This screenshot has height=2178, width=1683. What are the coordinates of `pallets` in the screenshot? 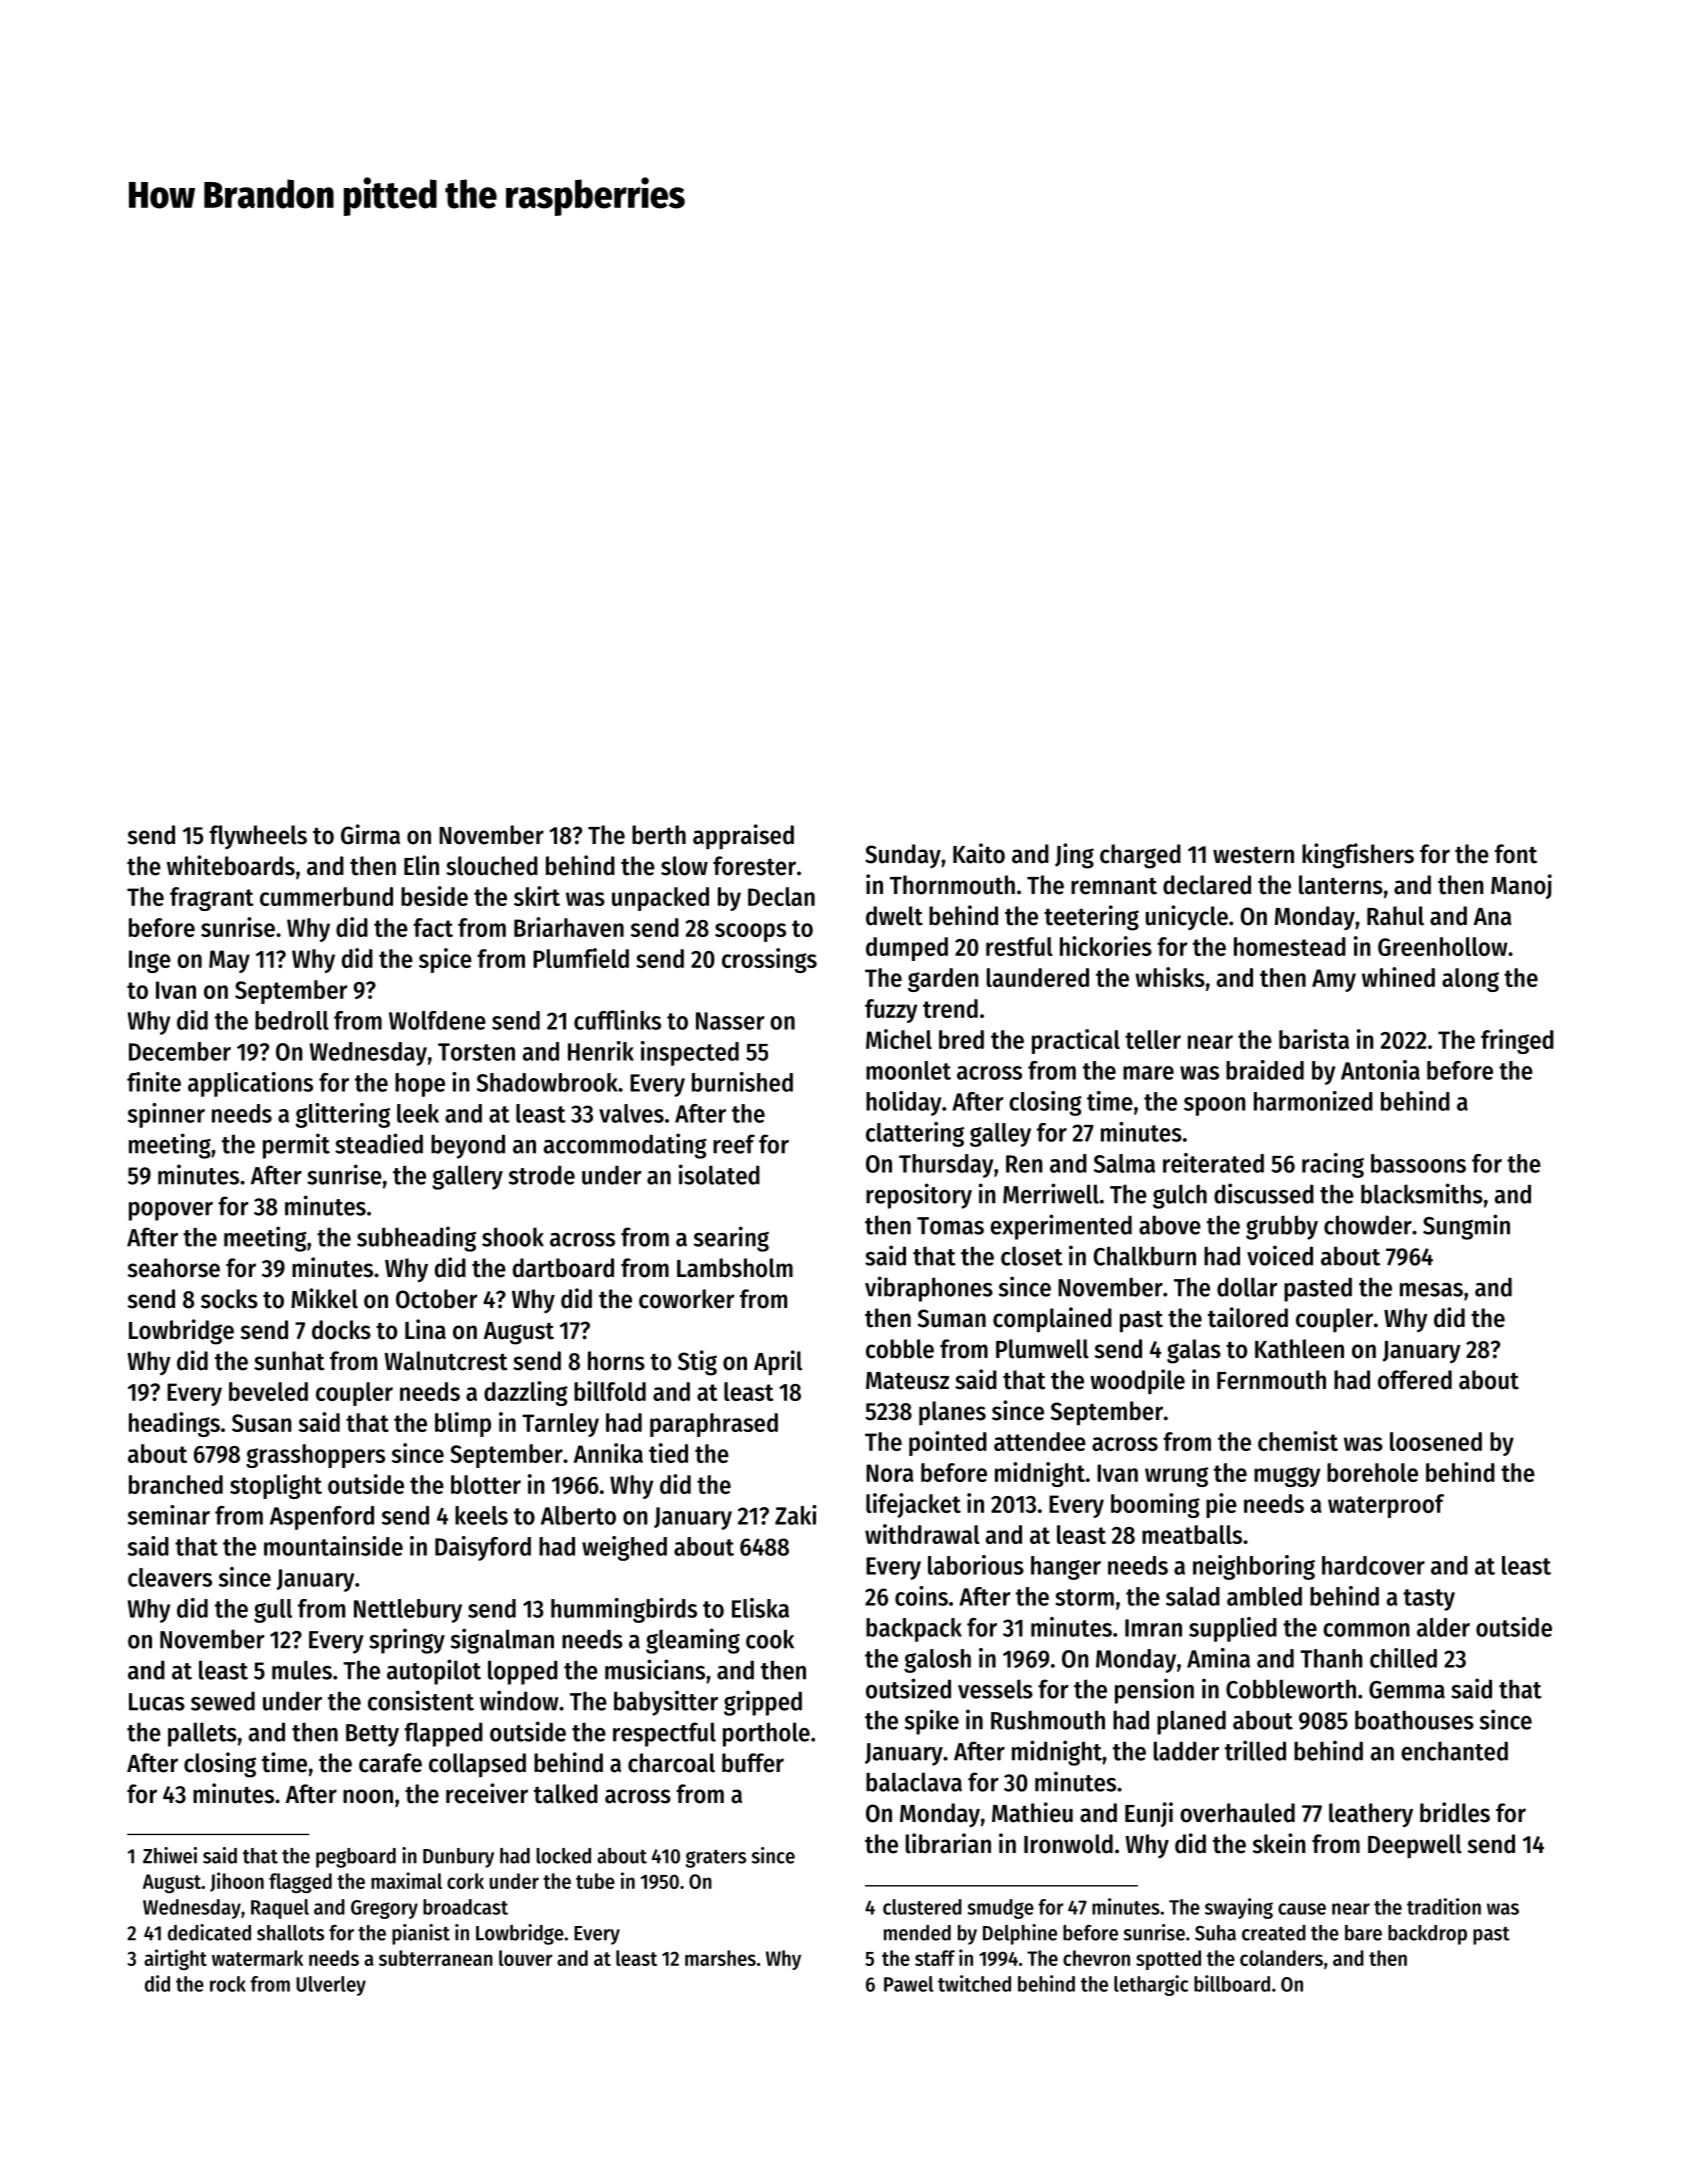 It's located at (202, 1734).
